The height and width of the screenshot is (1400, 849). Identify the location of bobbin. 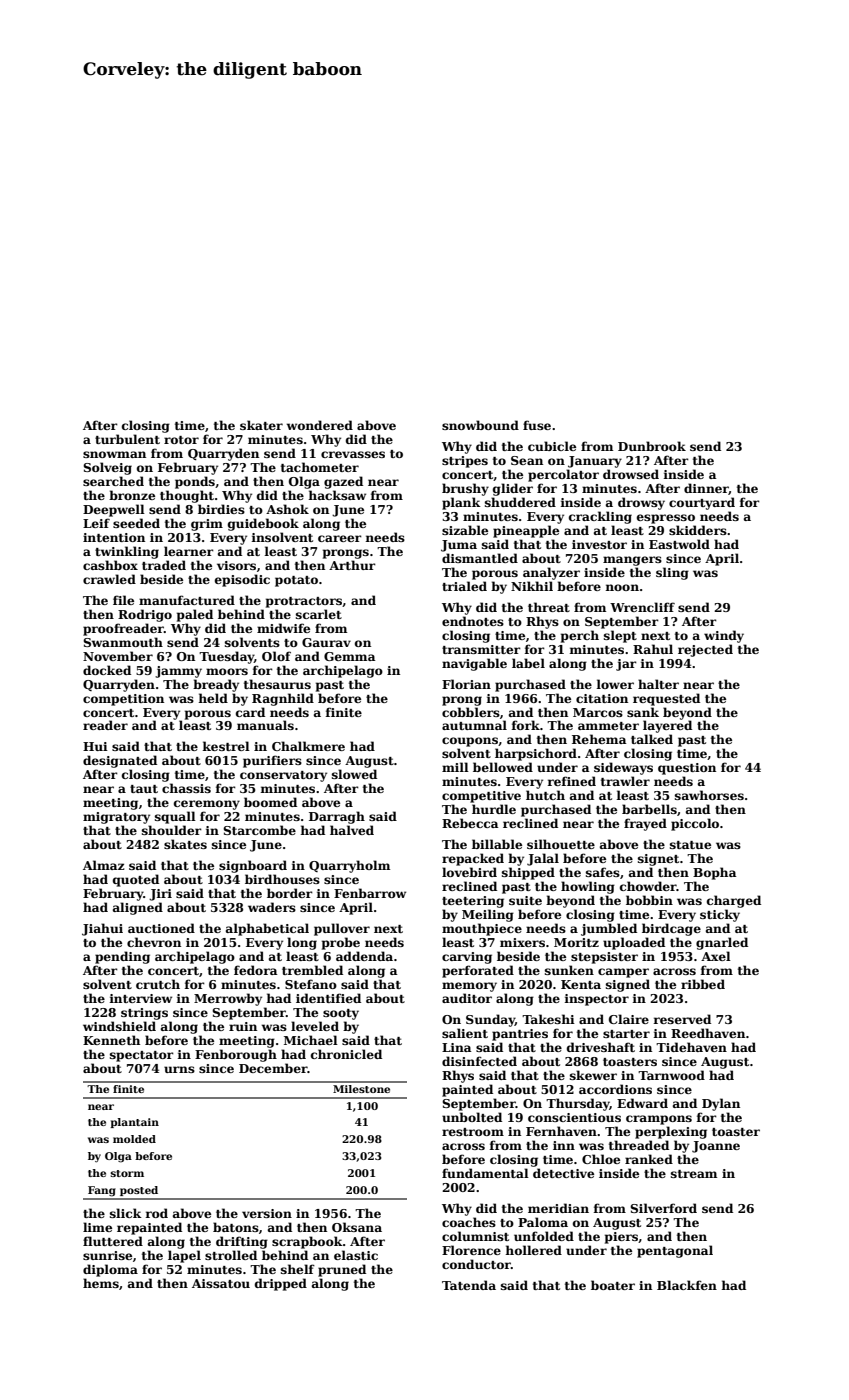
(649, 900).
